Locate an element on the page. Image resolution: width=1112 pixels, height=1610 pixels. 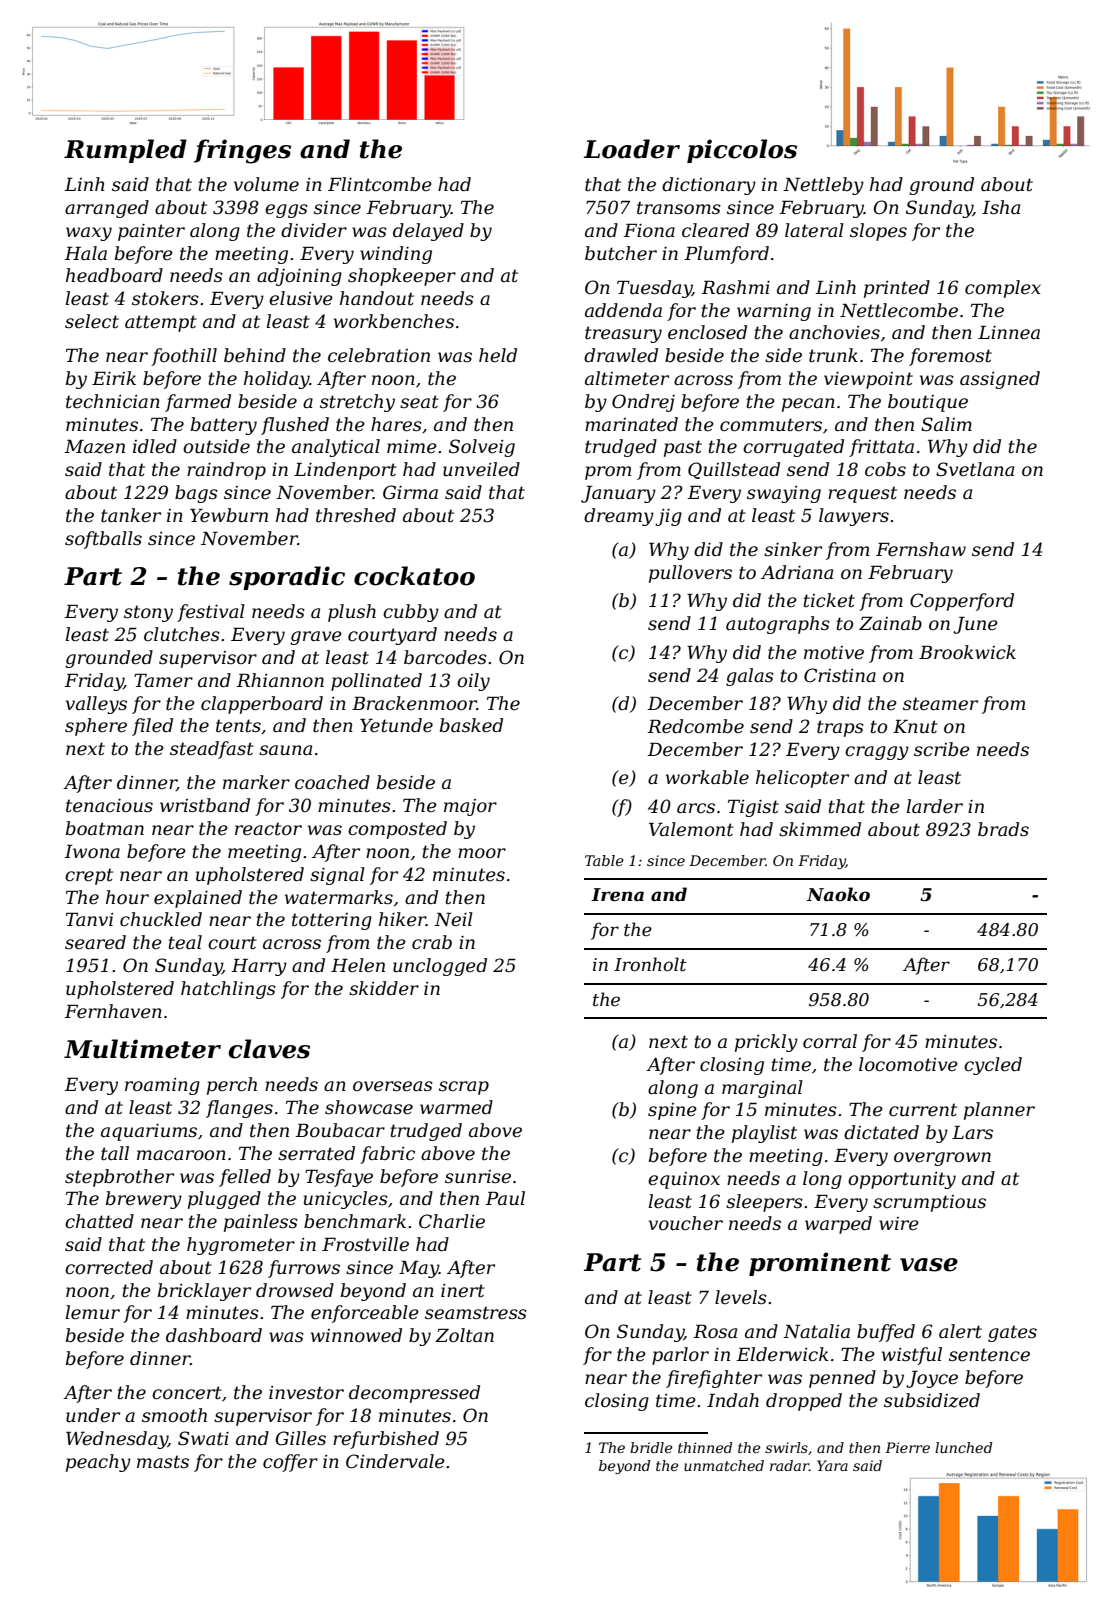
roaming is located at coordinates (162, 1086).
